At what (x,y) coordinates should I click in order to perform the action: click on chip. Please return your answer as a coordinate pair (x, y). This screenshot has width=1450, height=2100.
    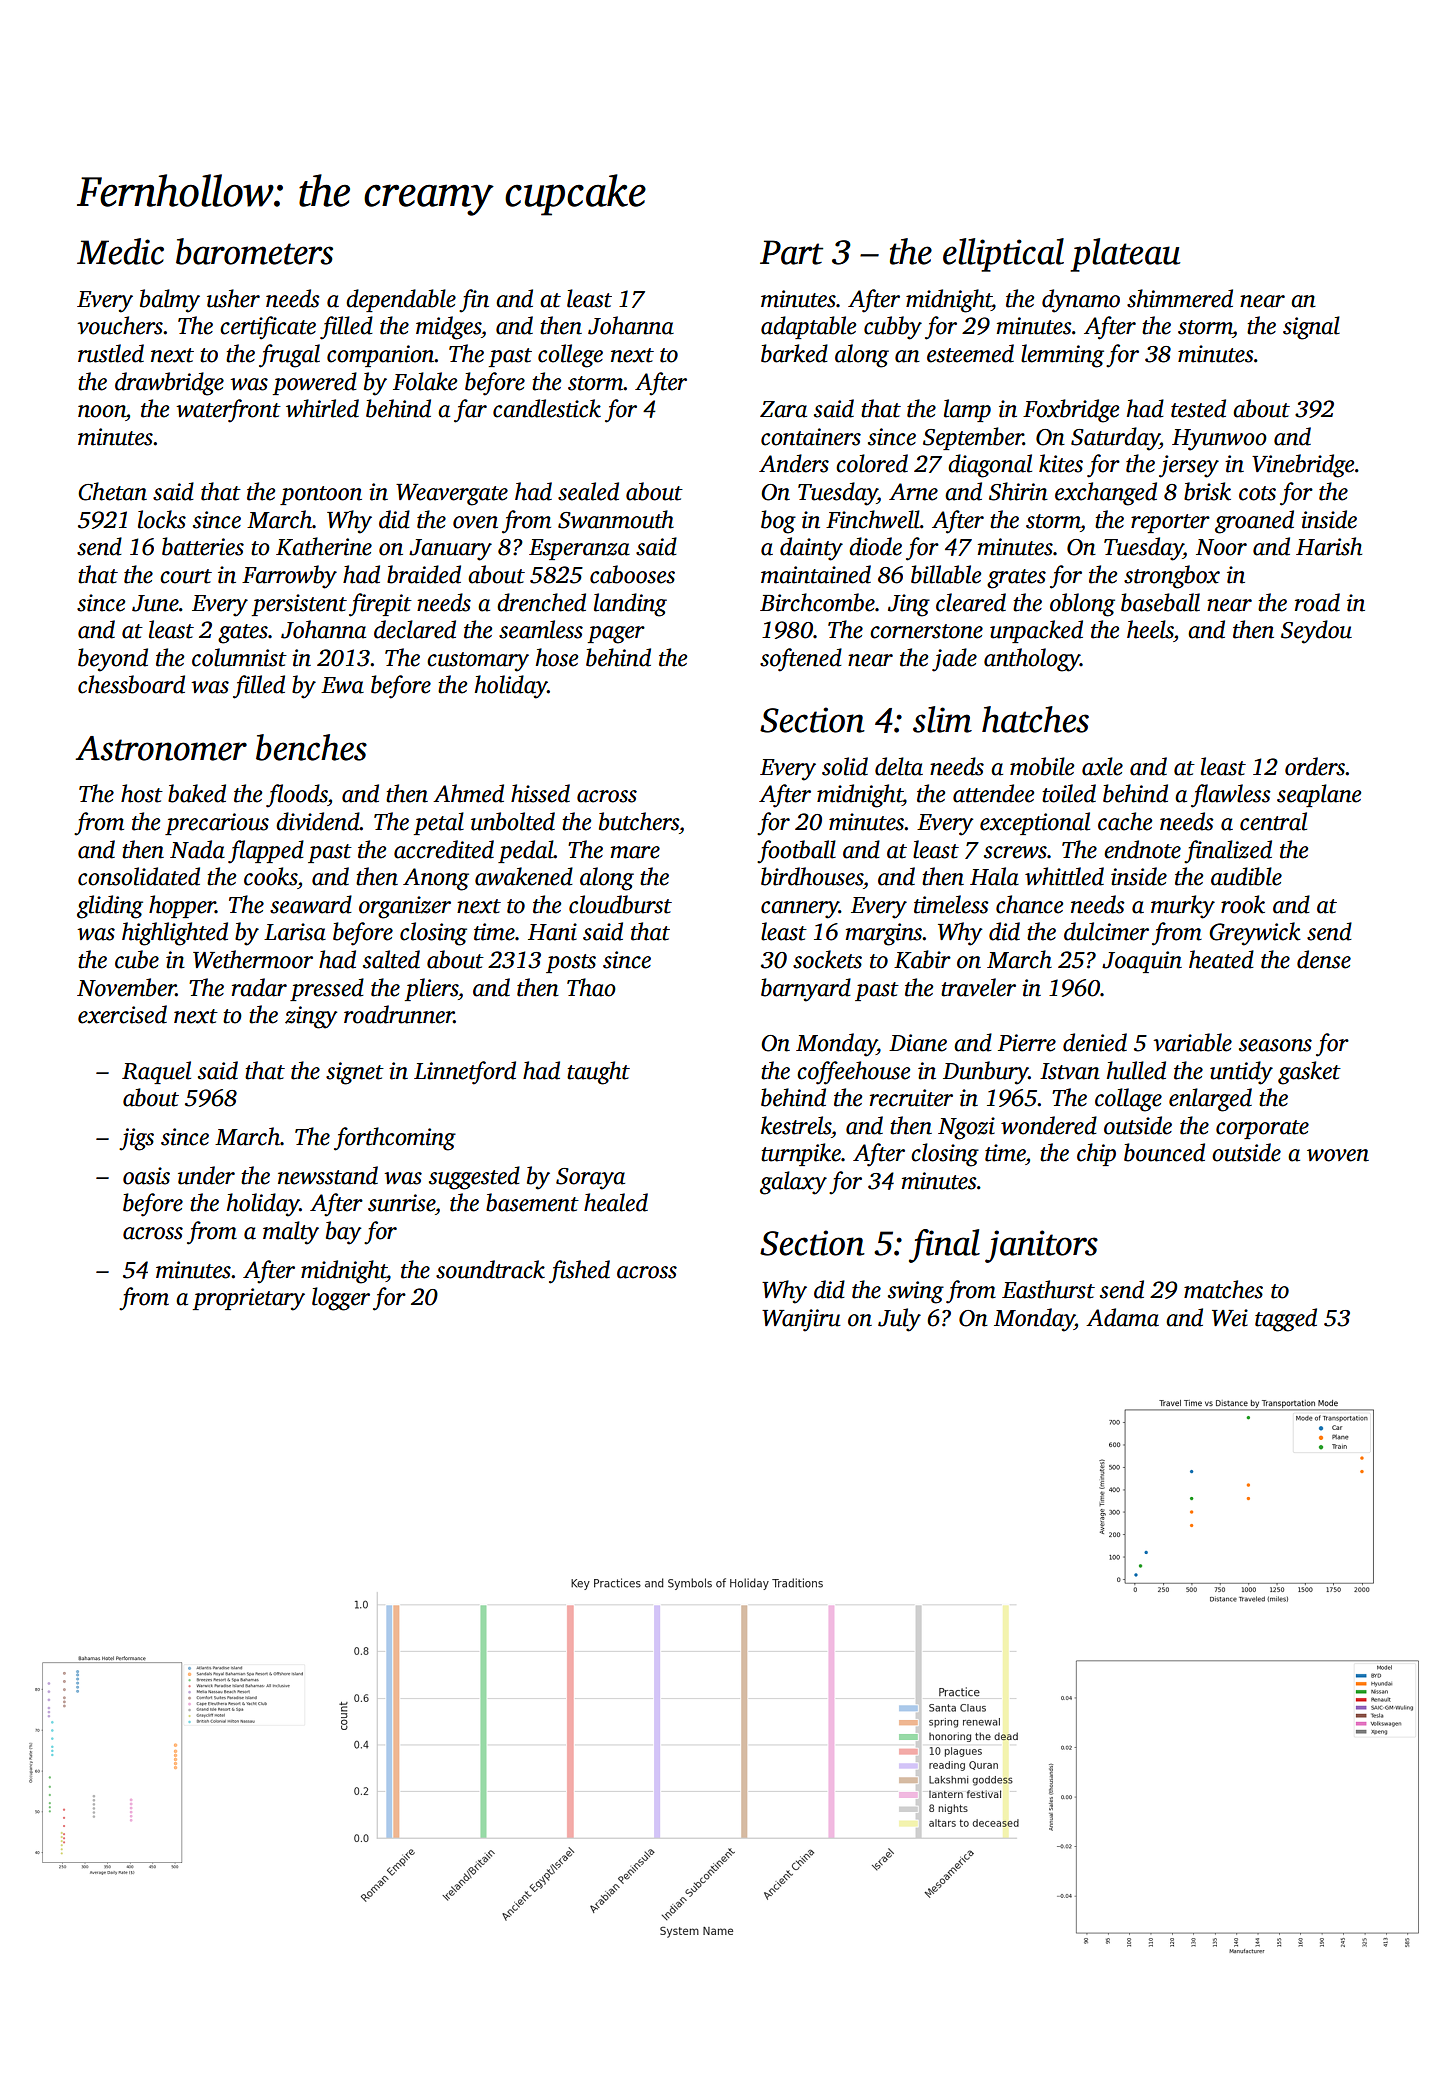
    Looking at the image, I should click on (1096, 1154).
